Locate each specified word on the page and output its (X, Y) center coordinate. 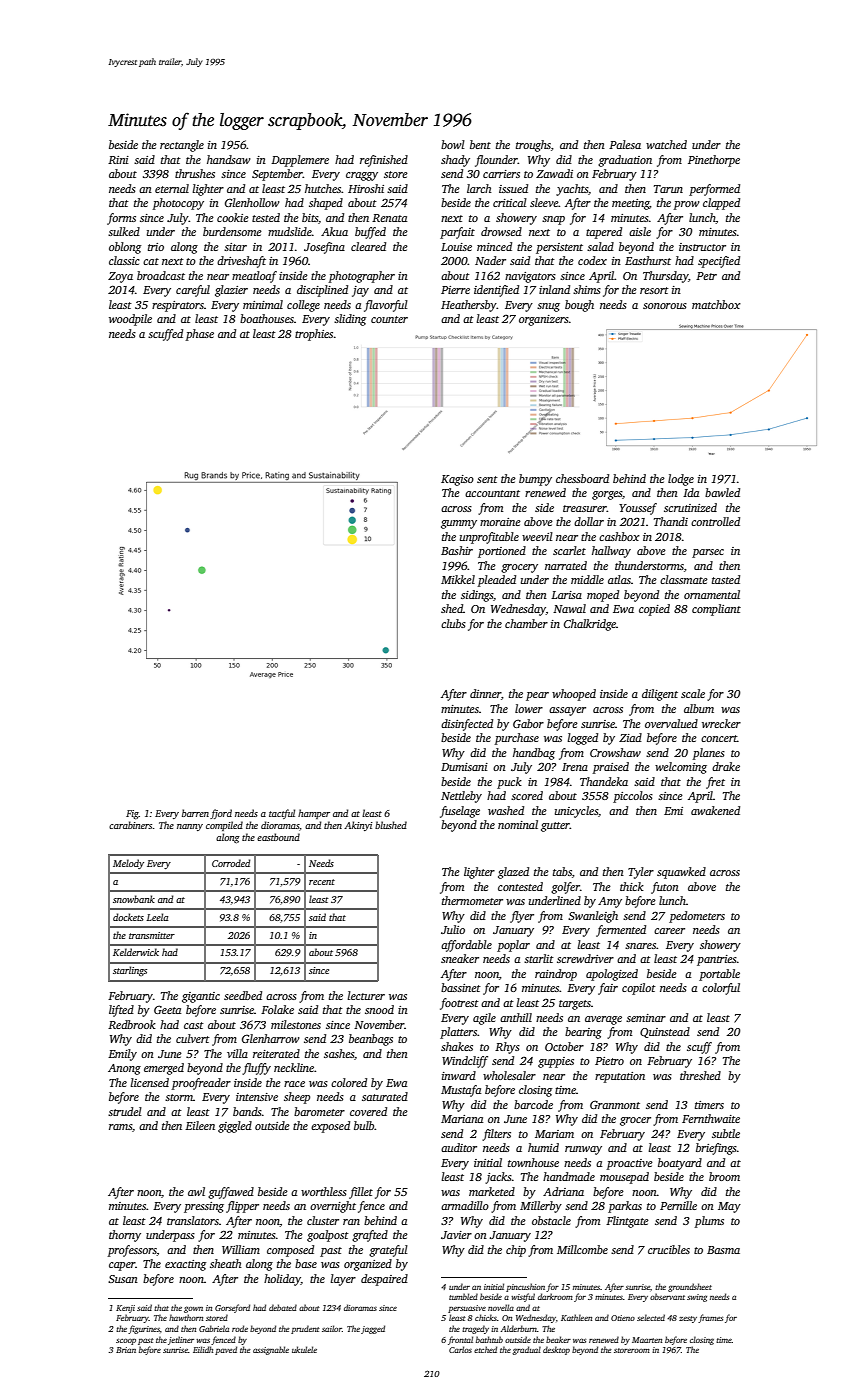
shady (455, 161)
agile (484, 1019)
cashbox (619, 536)
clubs (453, 623)
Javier (456, 1235)
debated (283, 1307)
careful (193, 291)
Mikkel (458, 579)
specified (719, 262)
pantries (717, 960)
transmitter (152, 935)
